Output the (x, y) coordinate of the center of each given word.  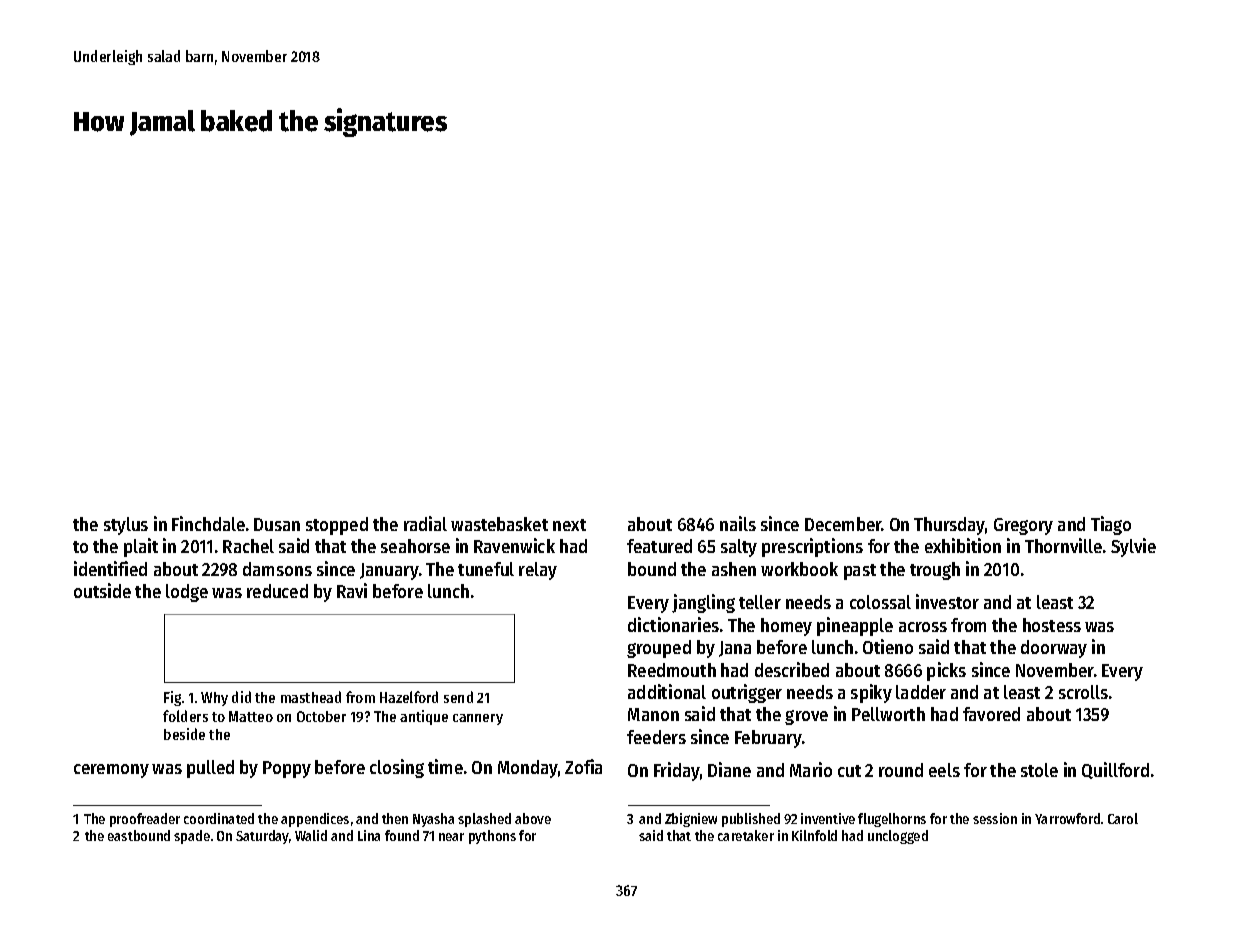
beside (184, 734)
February (768, 739)
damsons (277, 569)
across (923, 627)
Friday (677, 771)
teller (760, 602)
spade (192, 837)
